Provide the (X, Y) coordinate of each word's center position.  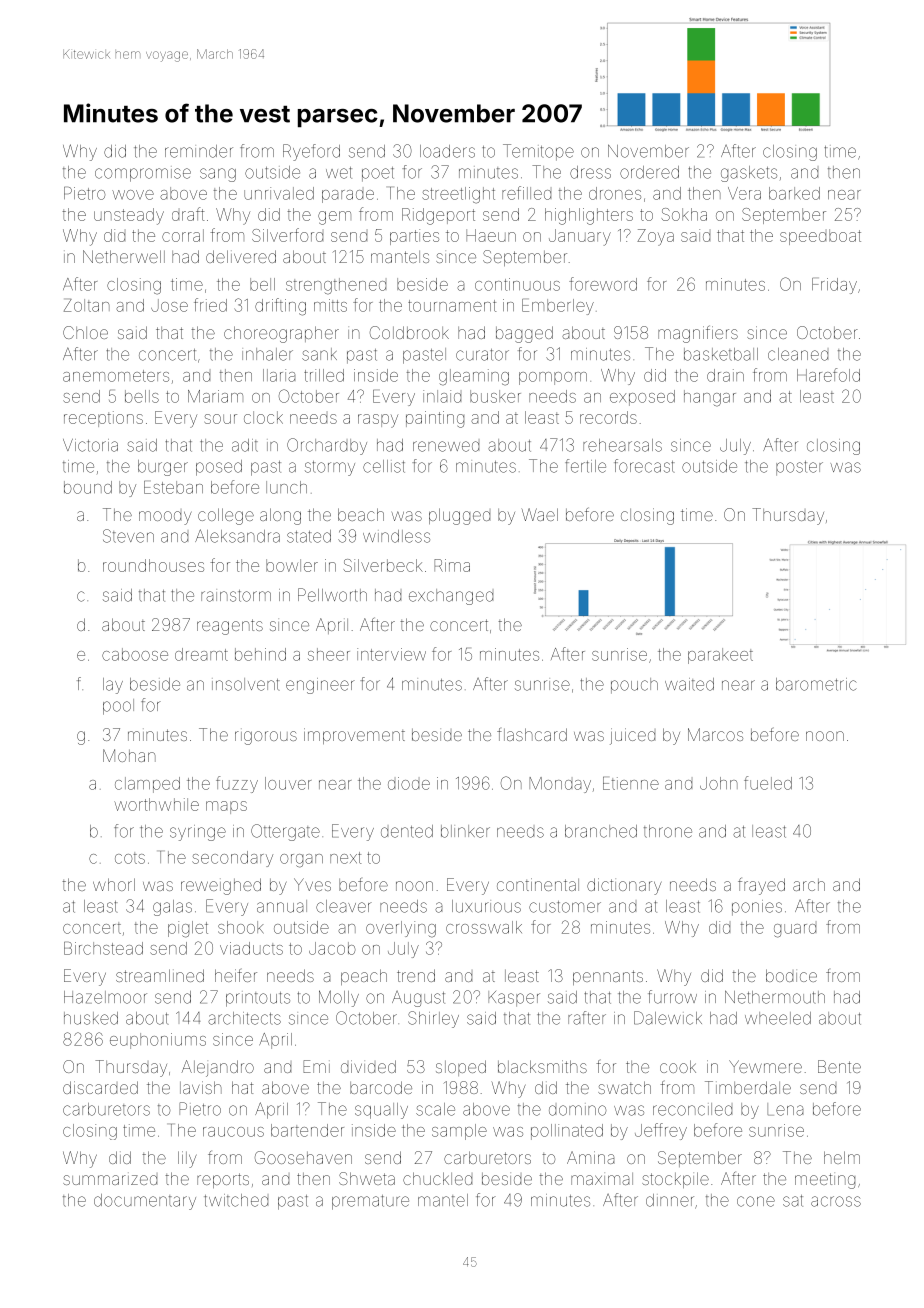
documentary (145, 1202)
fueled (768, 783)
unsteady (129, 216)
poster (799, 468)
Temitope (538, 152)
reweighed (221, 886)
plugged (459, 516)
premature (370, 1202)
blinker (465, 831)
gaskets (749, 174)
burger (163, 468)
